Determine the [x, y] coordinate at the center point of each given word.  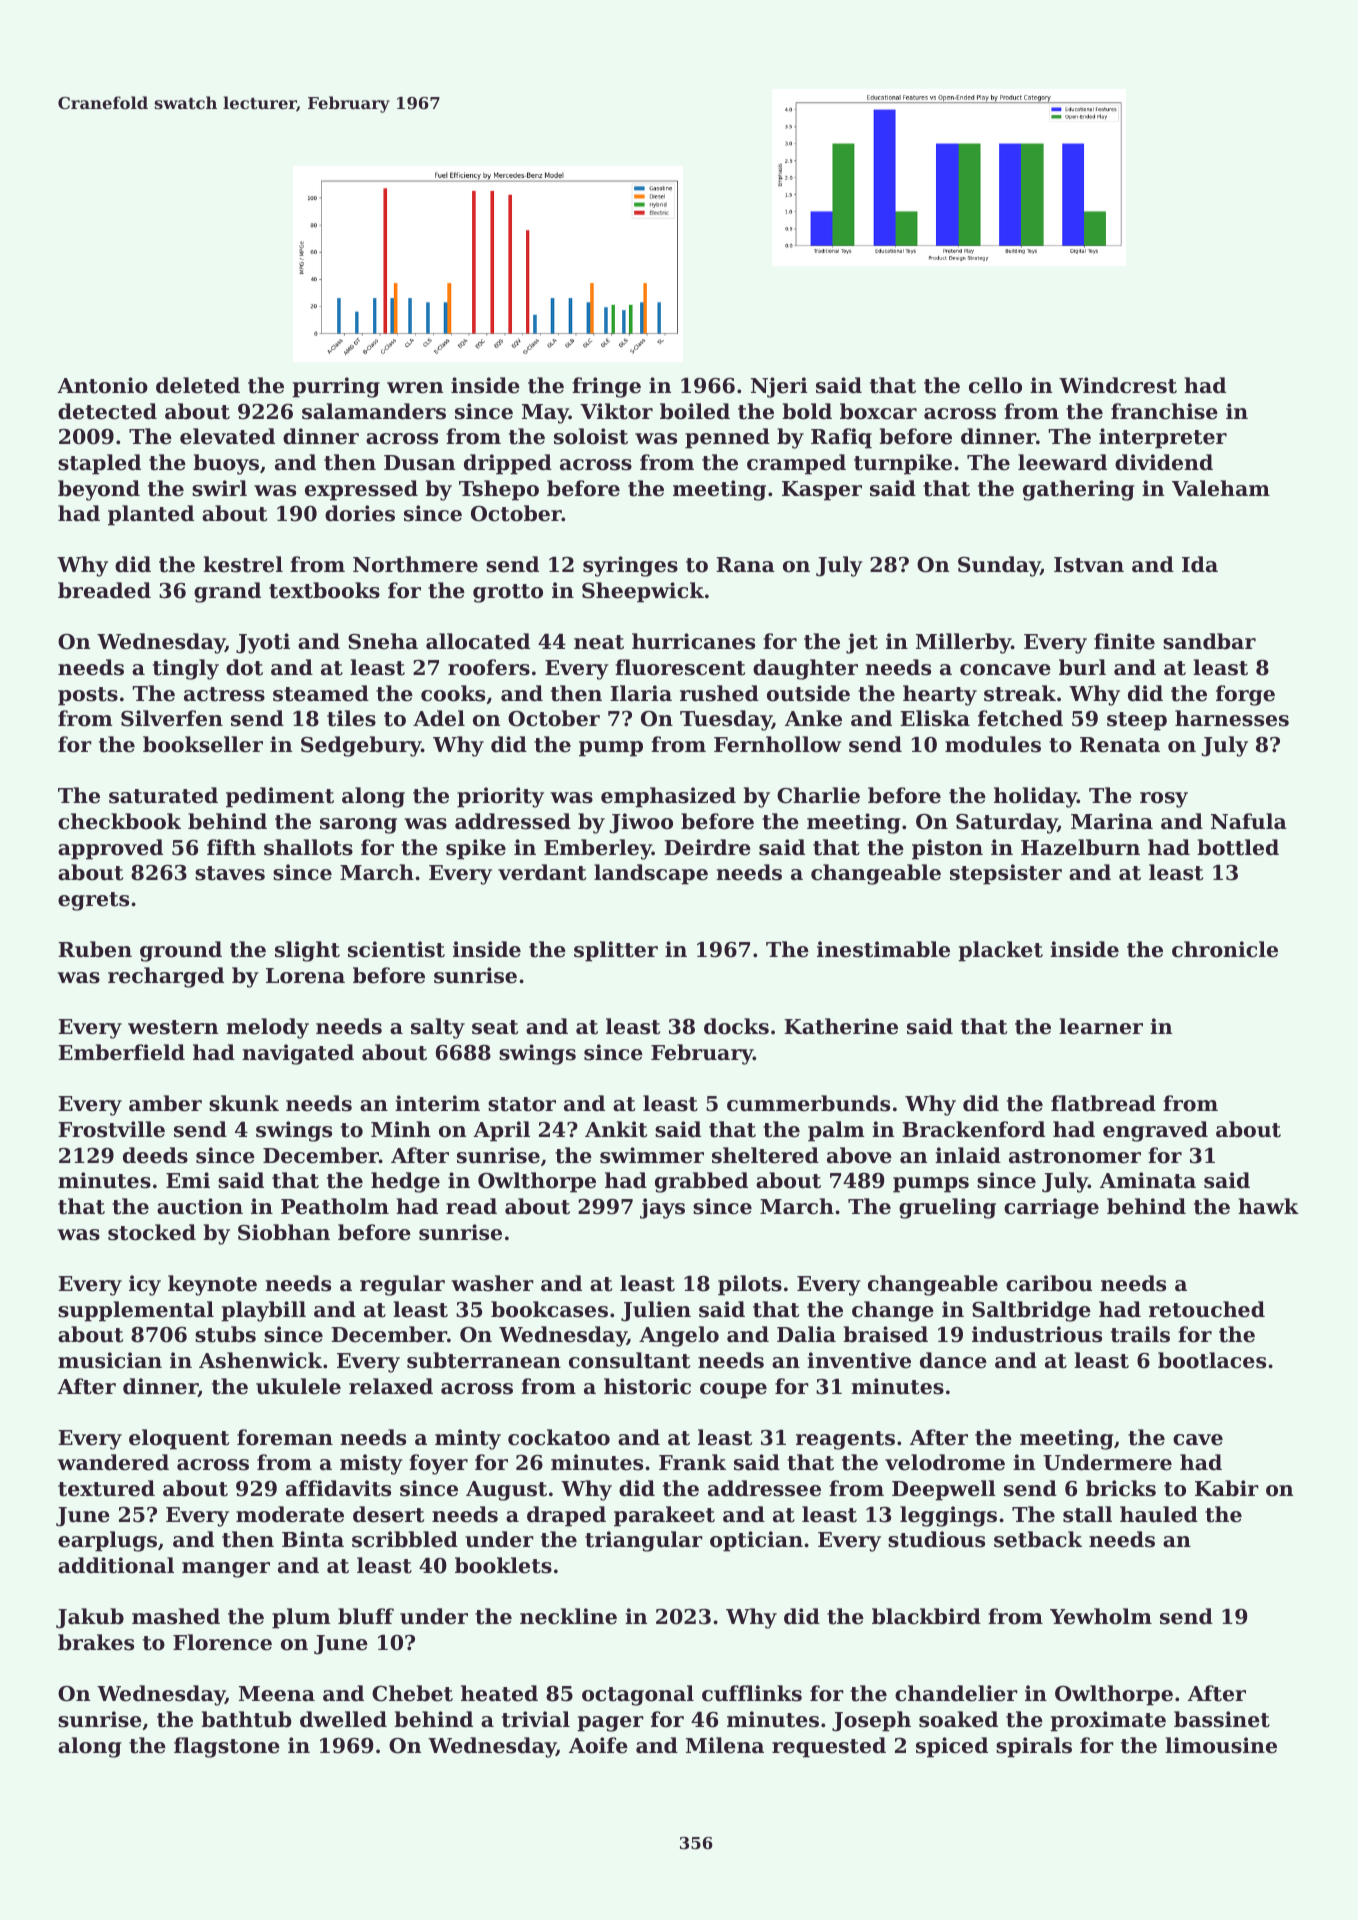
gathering [1078, 490]
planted [151, 515]
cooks [453, 693]
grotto [508, 593]
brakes [96, 1642]
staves [230, 873]
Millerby [963, 643]
